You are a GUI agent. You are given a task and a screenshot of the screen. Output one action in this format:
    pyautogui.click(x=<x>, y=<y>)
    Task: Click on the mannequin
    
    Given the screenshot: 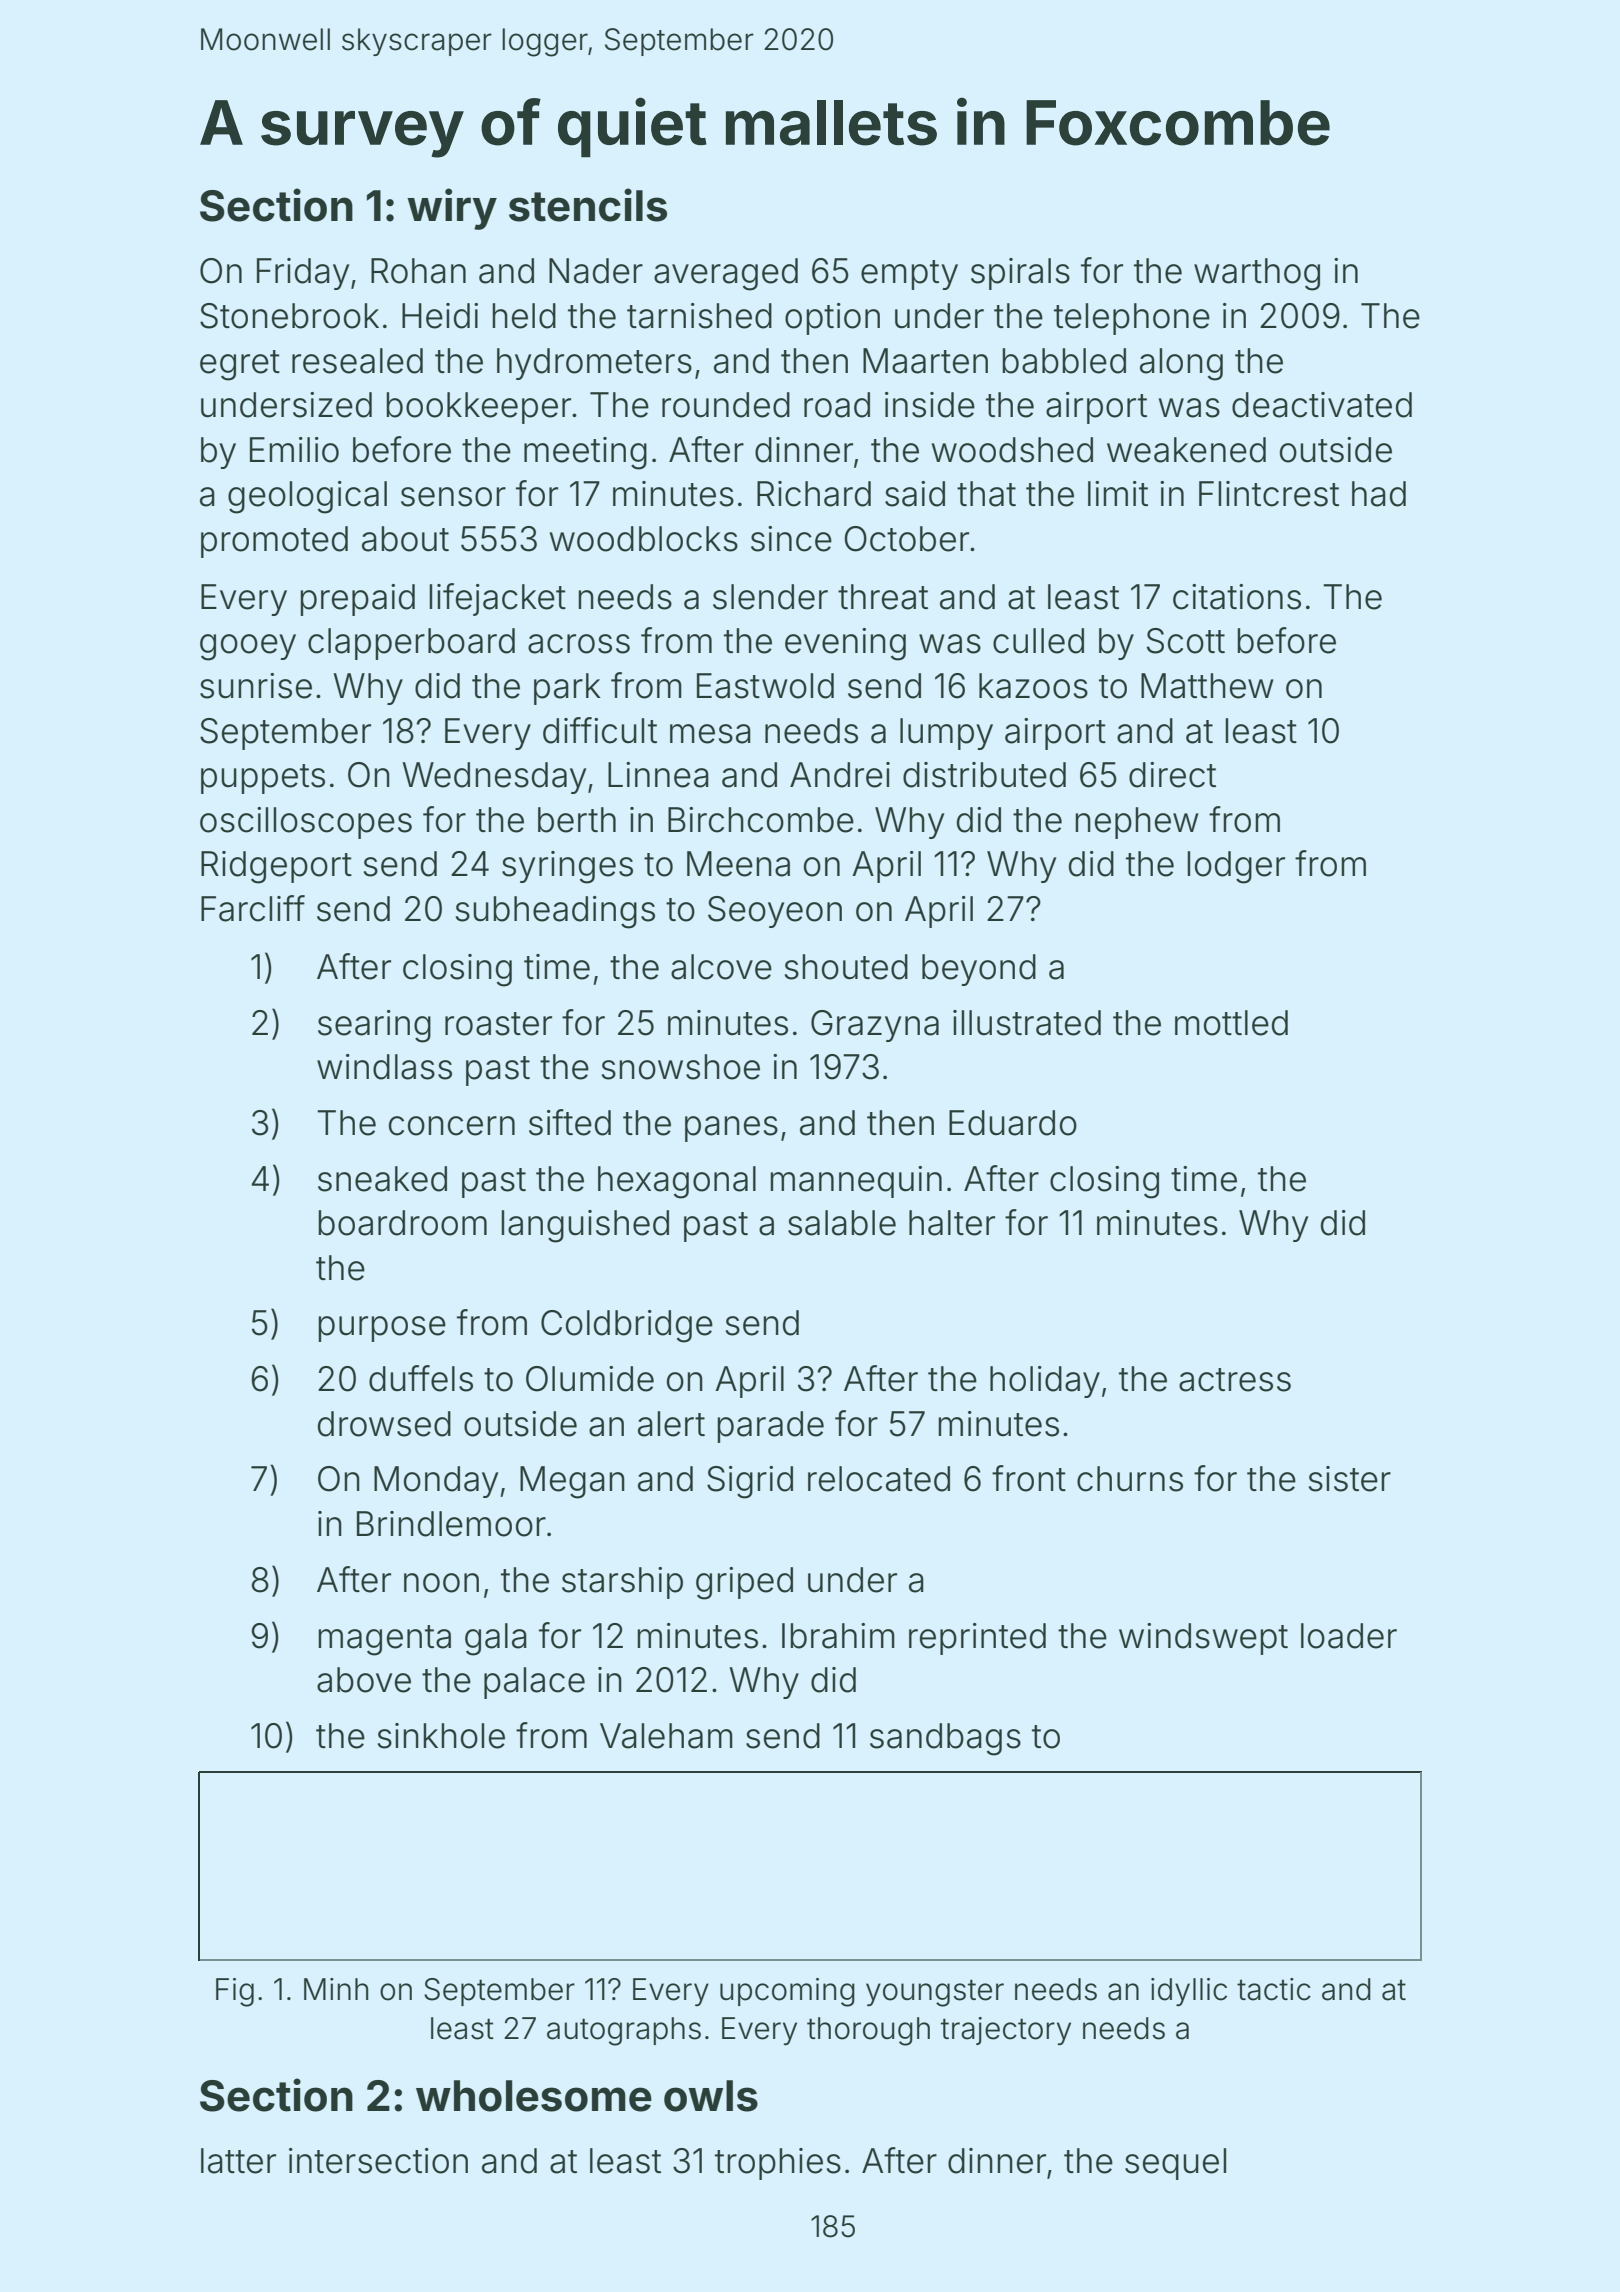 What is the action you would take?
    pyautogui.click(x=856, y=1182)
